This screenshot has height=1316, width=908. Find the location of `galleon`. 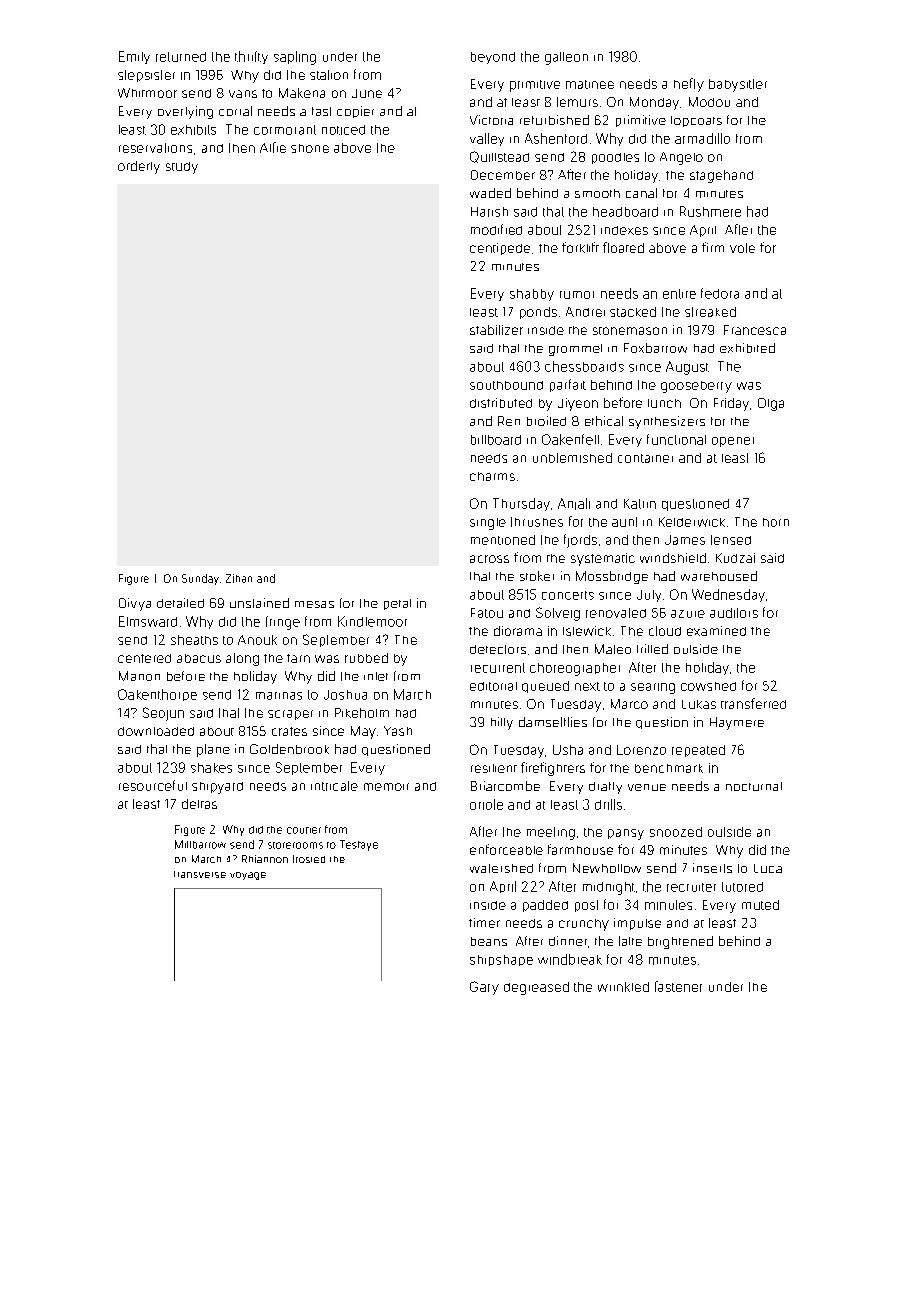

galleon is located at coordinates (566, 58).
